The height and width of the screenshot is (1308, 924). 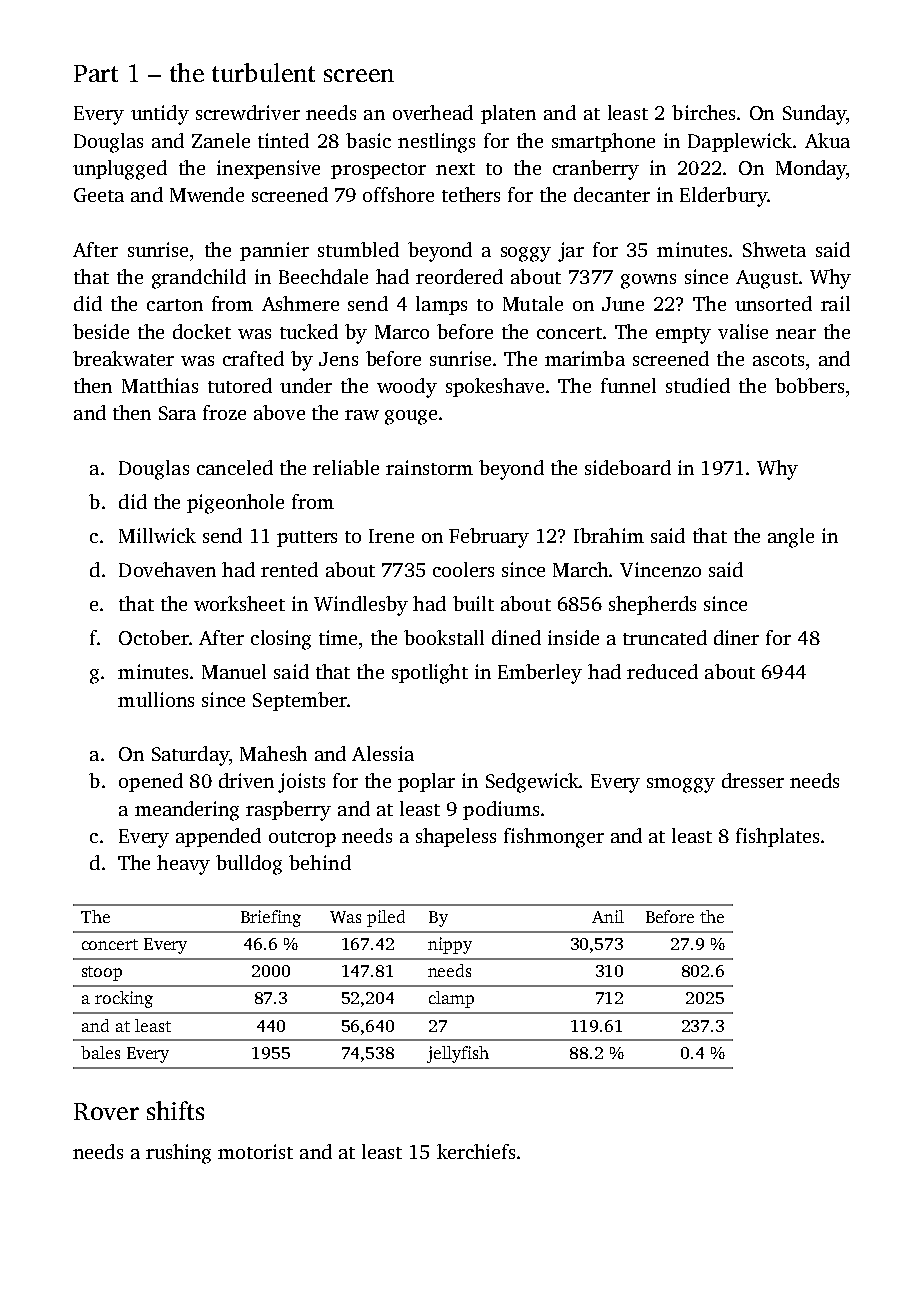 I want to click on rail, so click(x=835, y=303).
